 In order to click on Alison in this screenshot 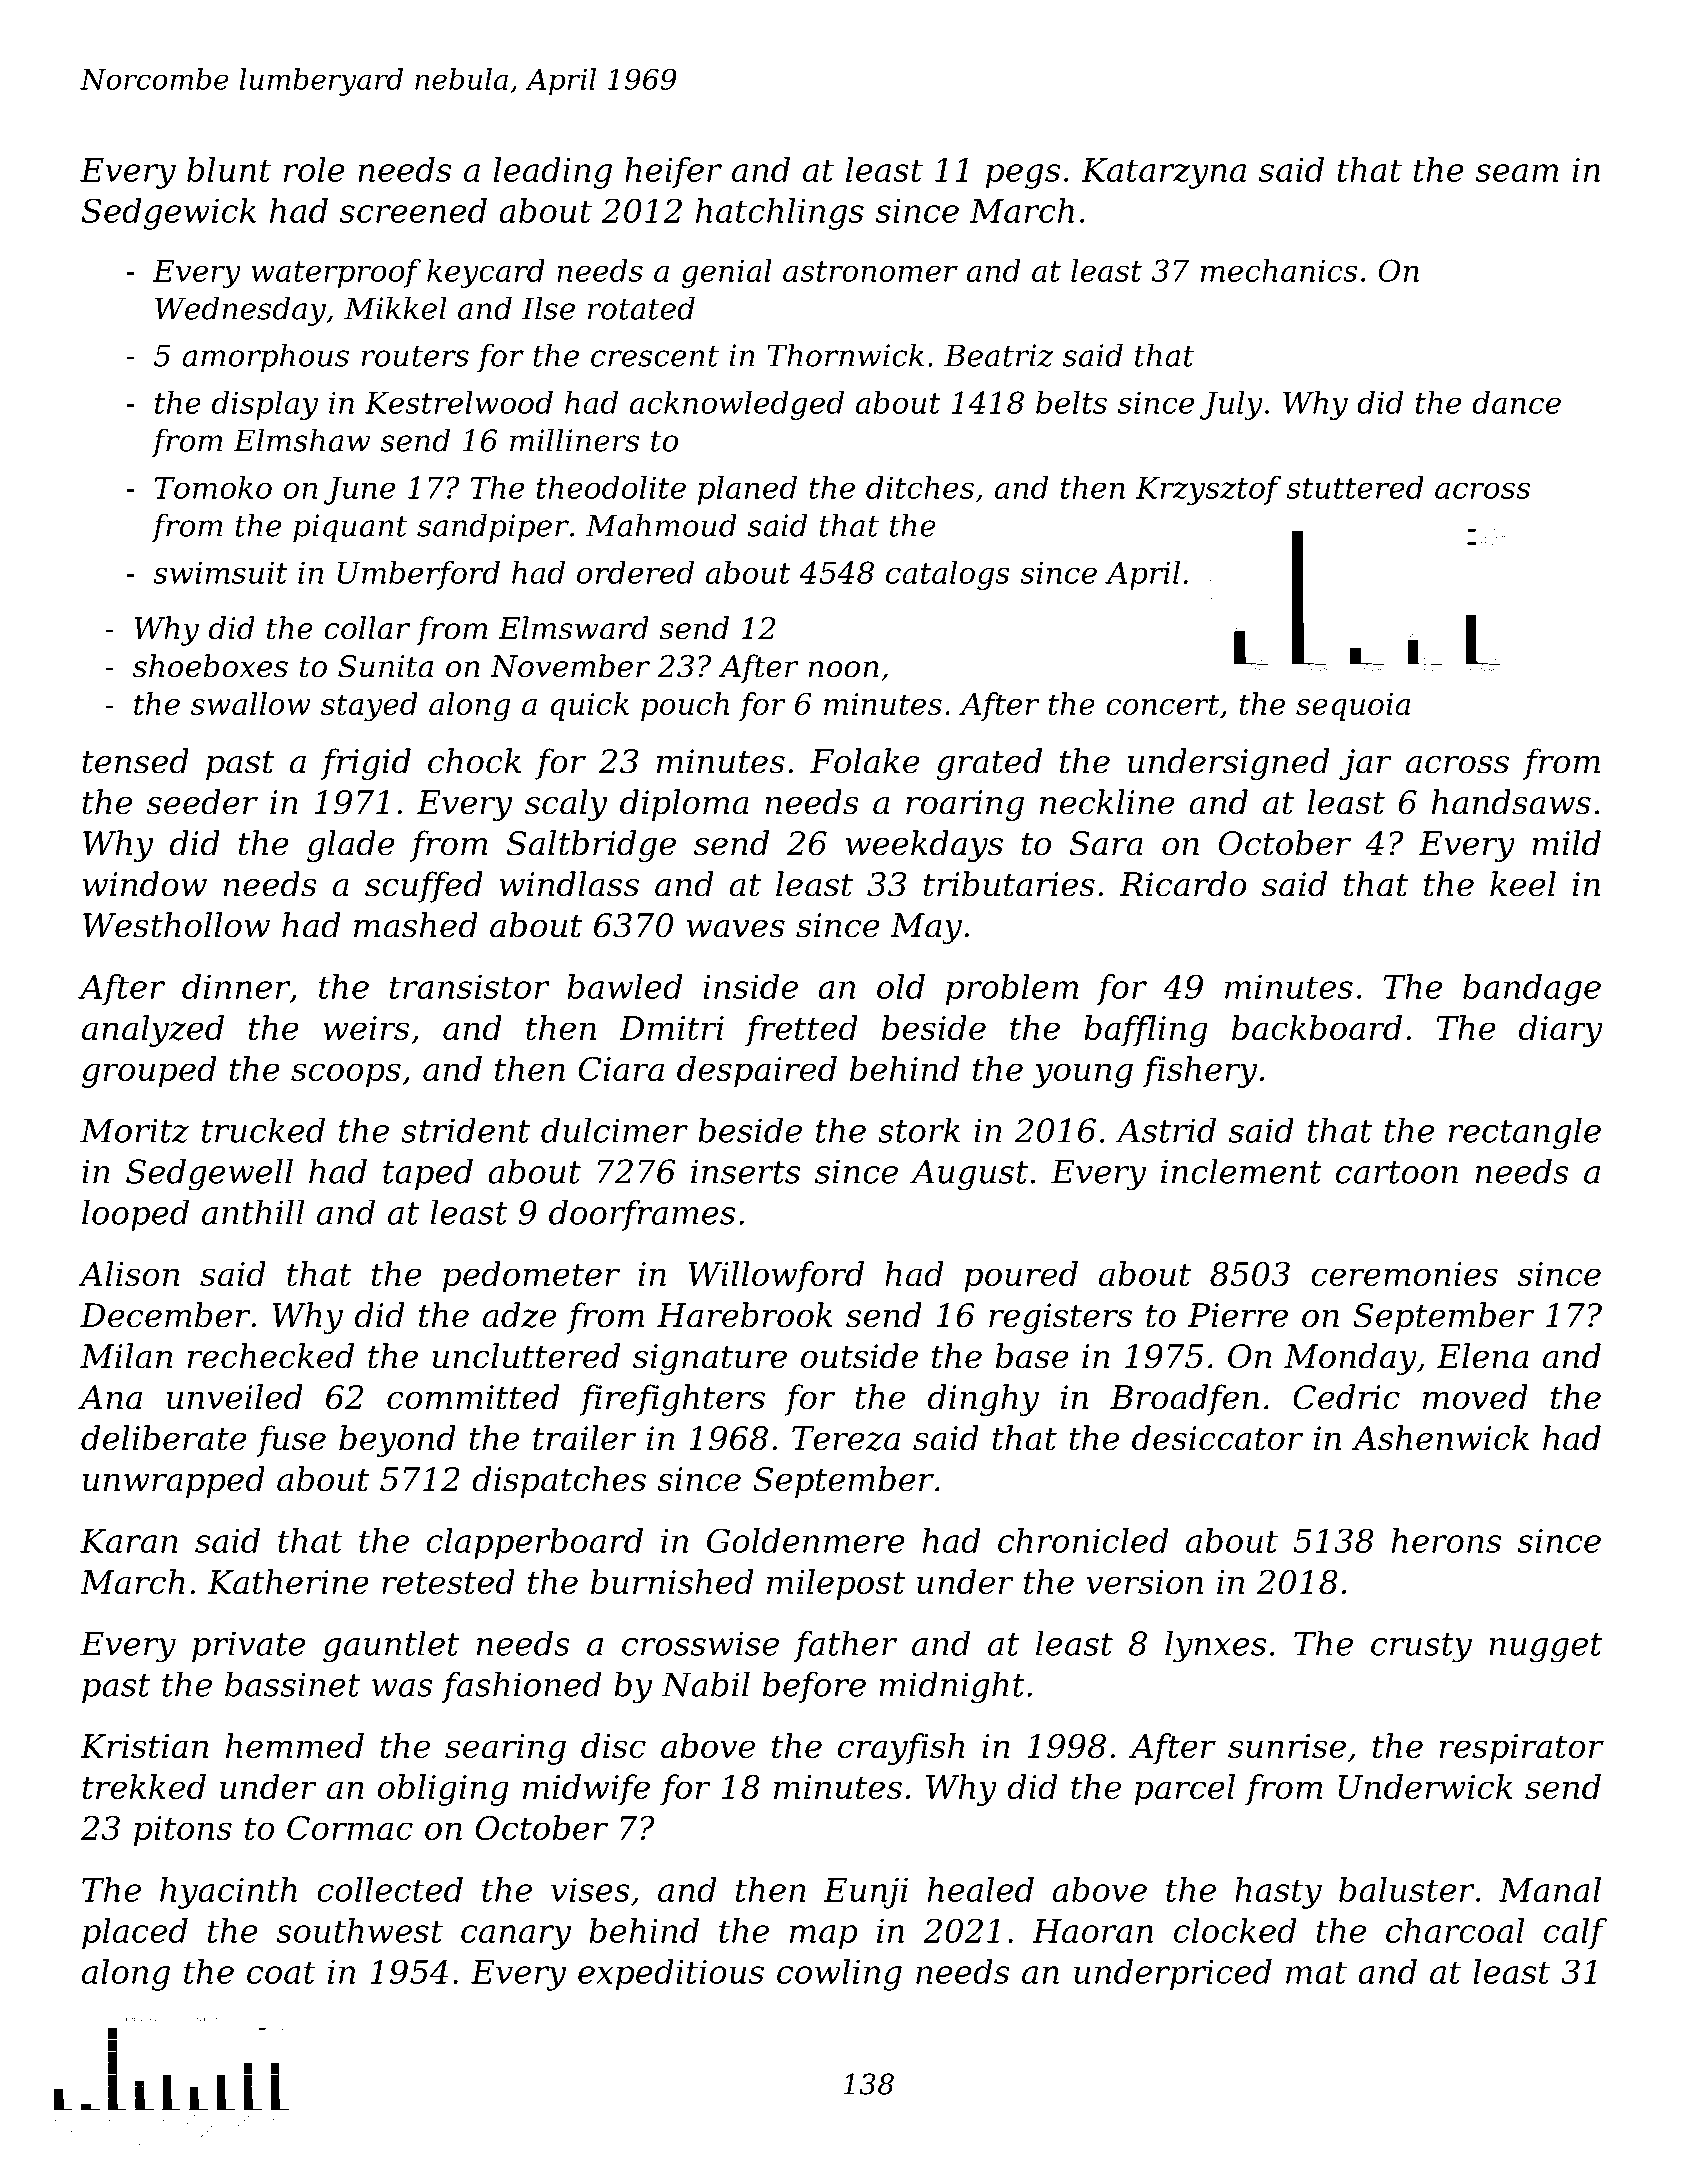, I will do `click(128, 1273)`.
